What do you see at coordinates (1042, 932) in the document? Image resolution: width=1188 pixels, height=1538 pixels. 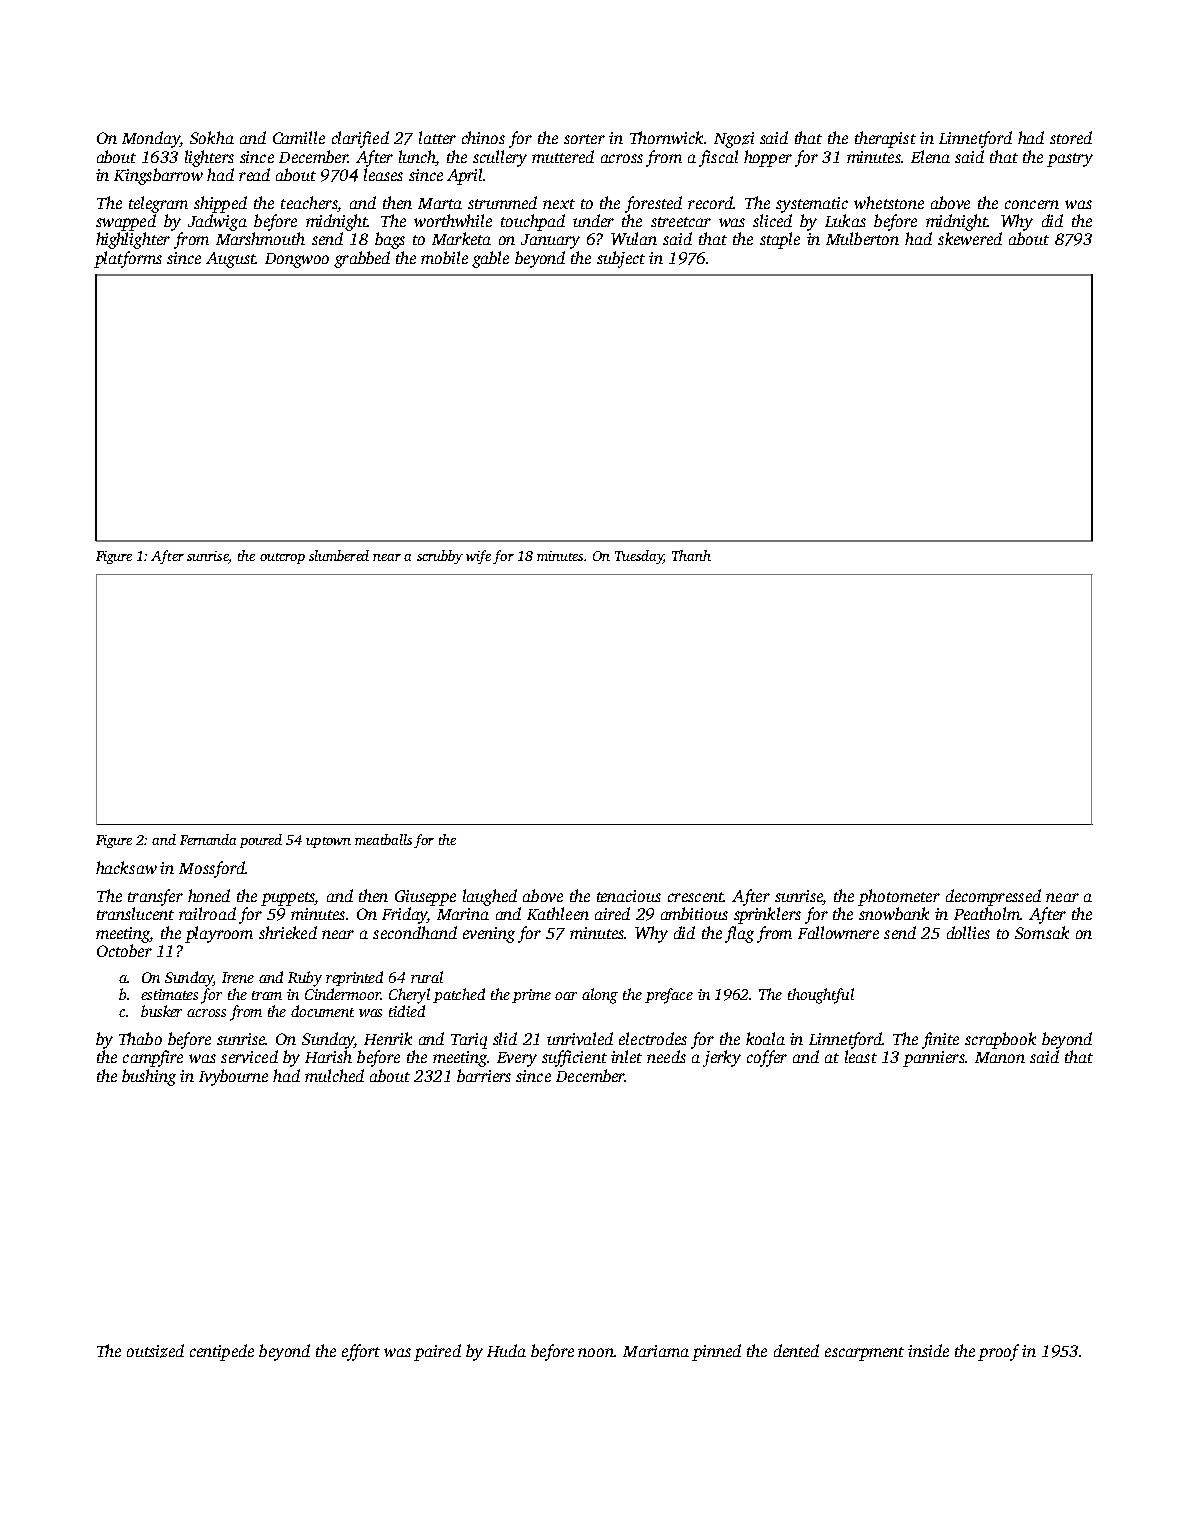 I see `Somsak` at bounding box center [1042, 932].
